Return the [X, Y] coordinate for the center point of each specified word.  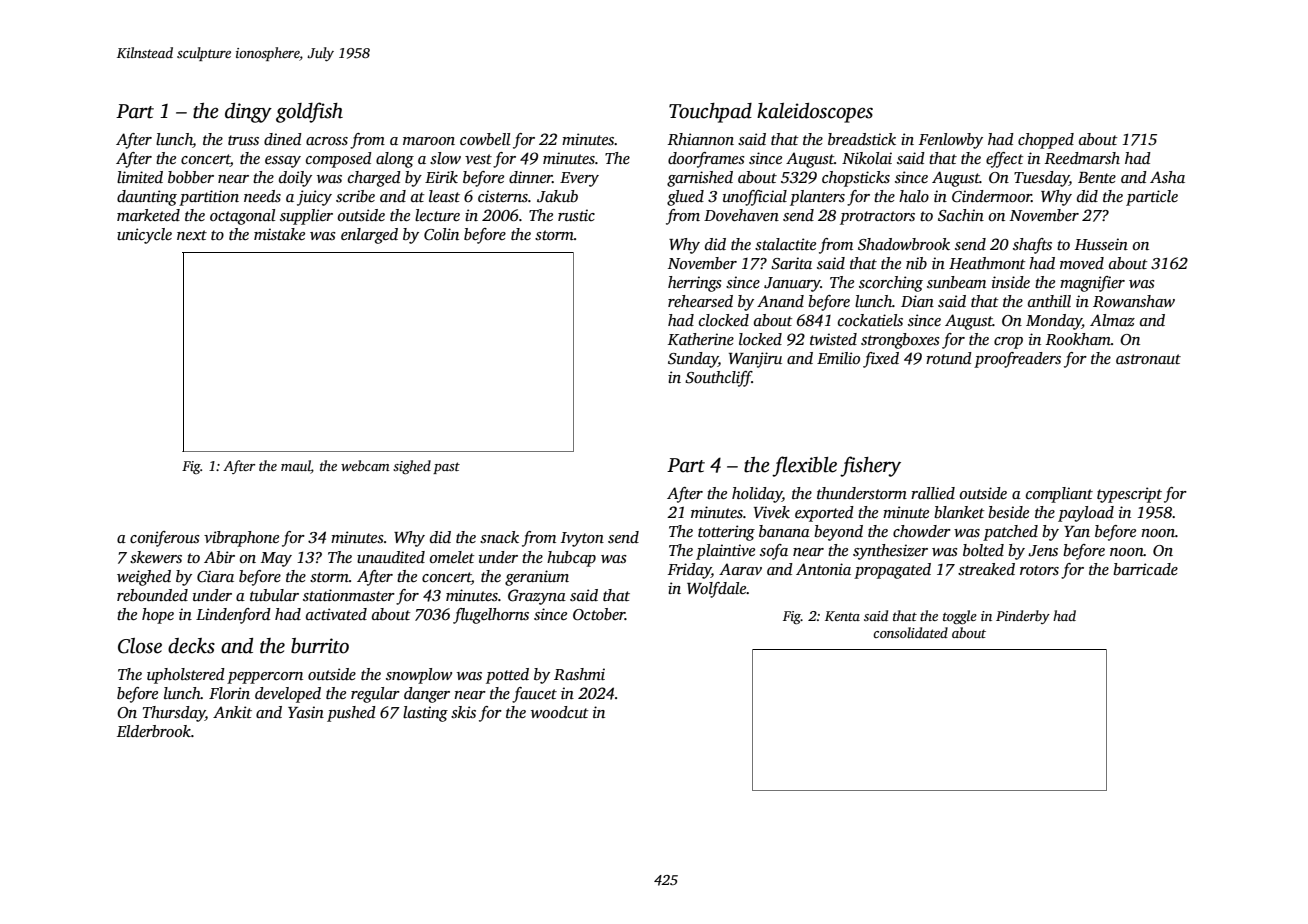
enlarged [369, 236]
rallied [933, 493]
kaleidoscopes [815, 113]
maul [296, 467]
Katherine [701, 339]
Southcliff [718, 379]
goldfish [309, 112]
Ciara [215, 576]
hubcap [571, 559]
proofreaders [1017, 360]
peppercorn [265, 678]
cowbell [485, 139]
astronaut [1148, 359]
